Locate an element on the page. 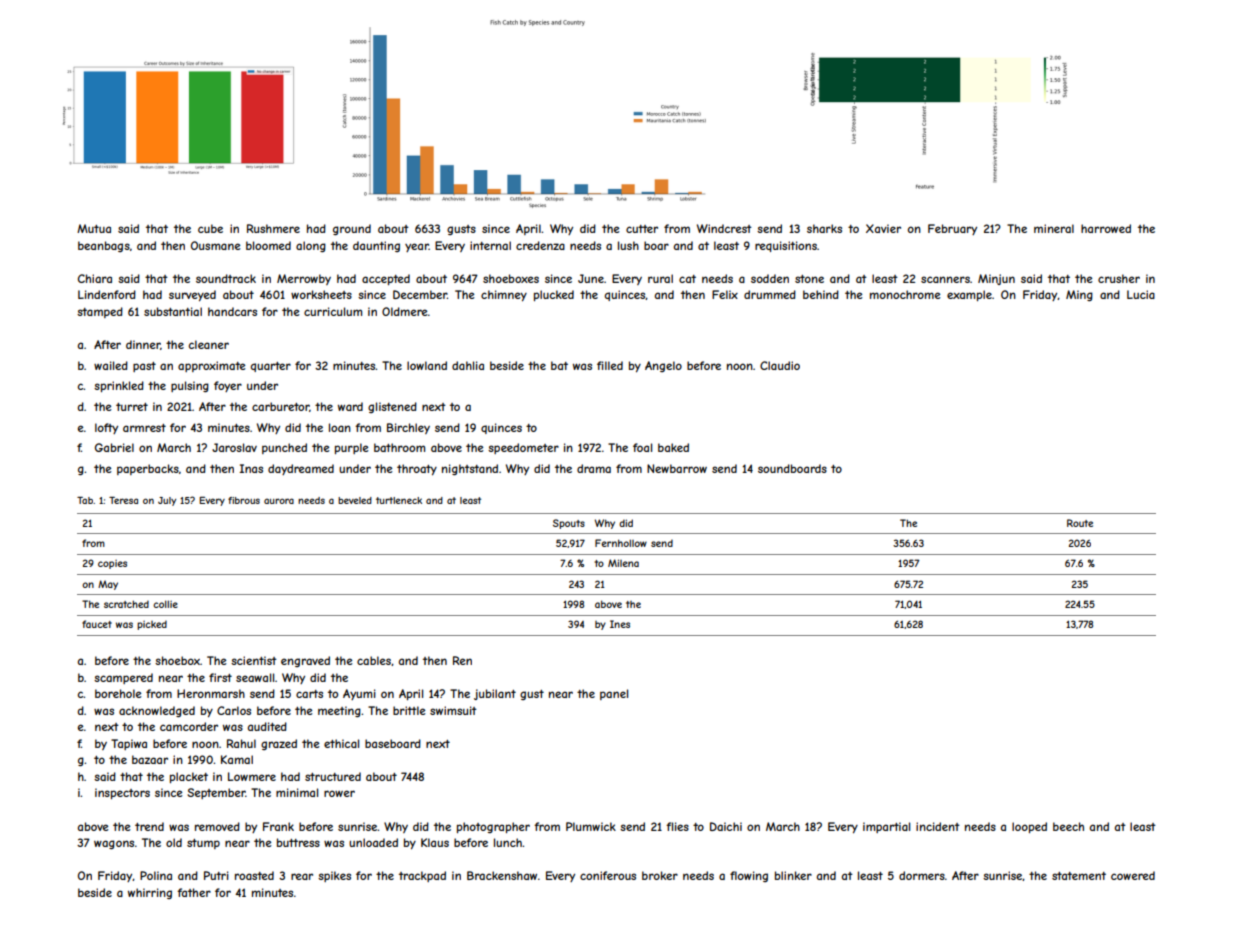 This page has height=952, width=1233. cutter is located at coordinates (642, 229).
